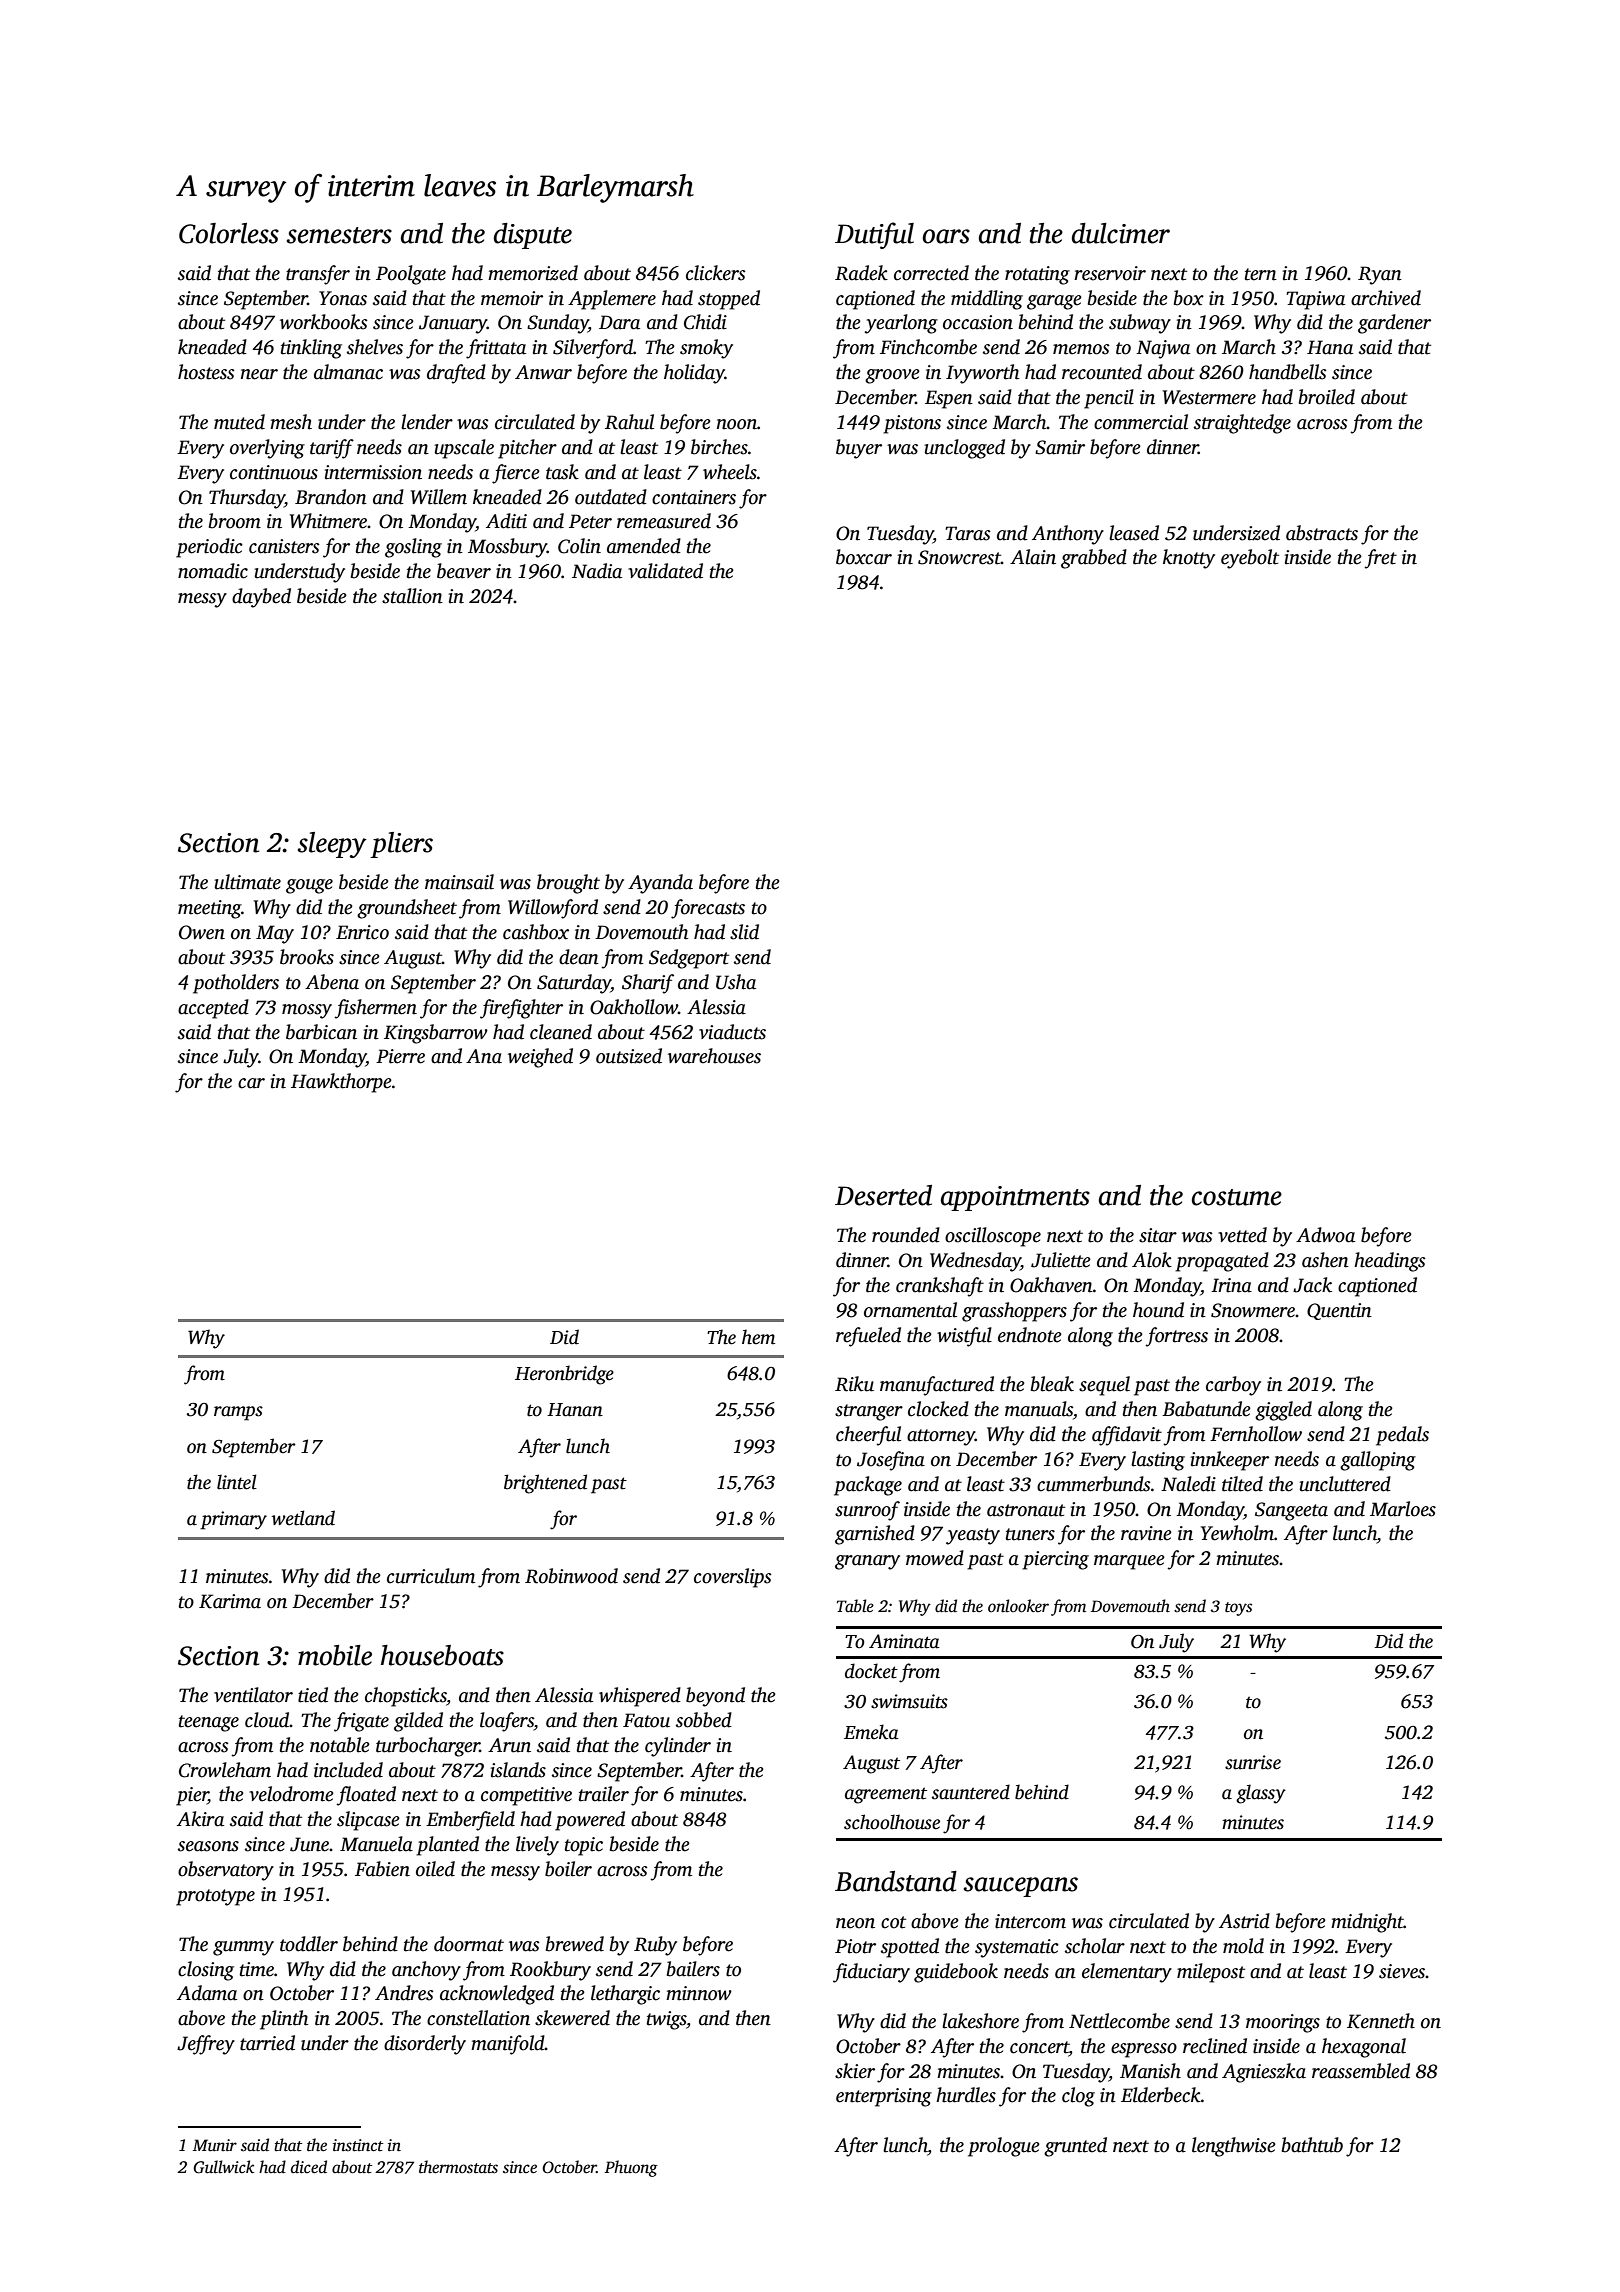 This screenshot has width=1620, height=2292. What do you see at coordinates (708, 909) in the screenshot?
I see `forecasts` at bounding box center [708, 909].
